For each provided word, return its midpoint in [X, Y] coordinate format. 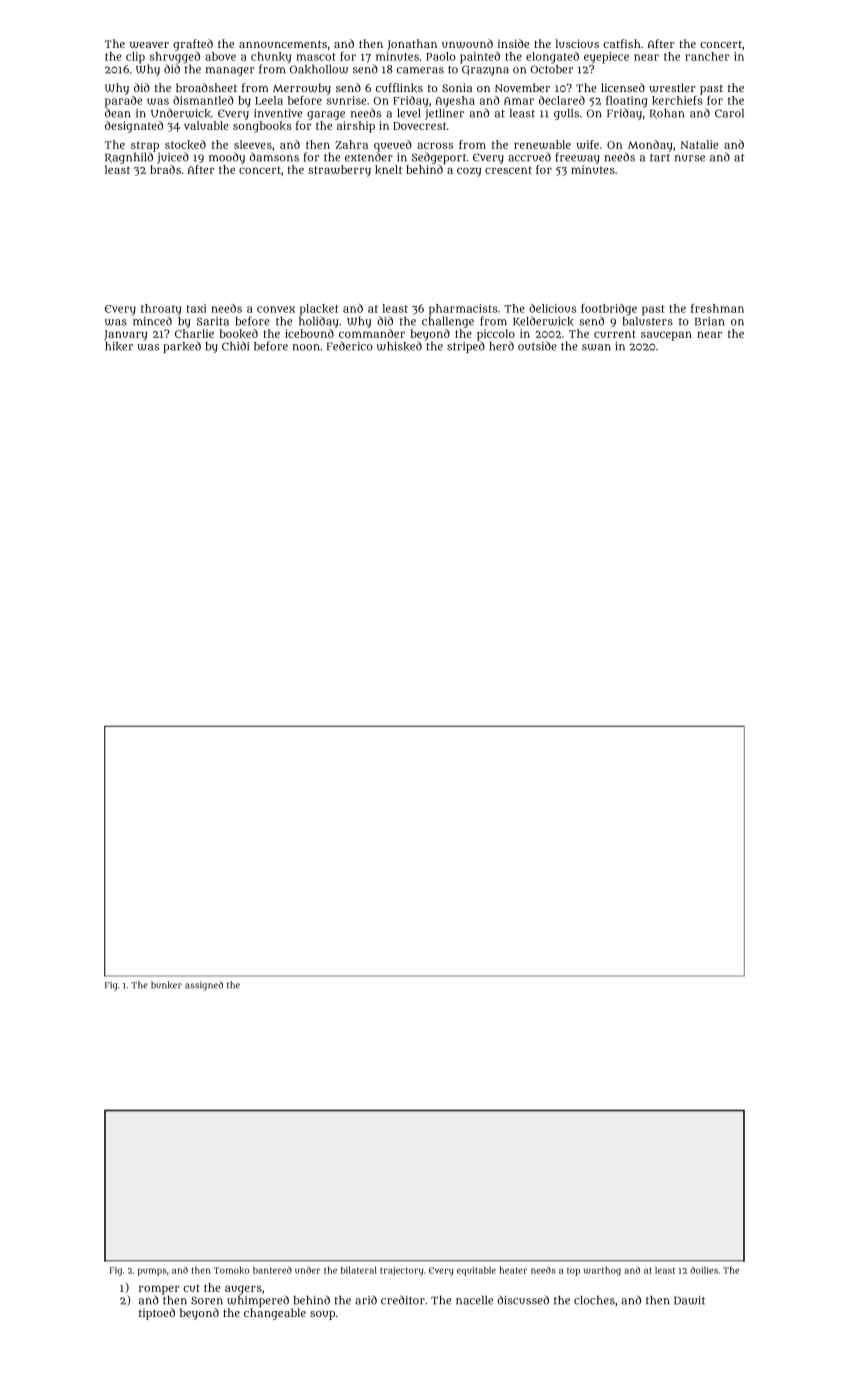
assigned [204, 986]
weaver [149, 45]
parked [182, 347]
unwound [467, 44]
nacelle [474, 1300]
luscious [577, 43]
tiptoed [157, 1314]
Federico [350, 346]
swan [596, 347]
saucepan [666, 336]
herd [501, 346]
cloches [594, 1300]
